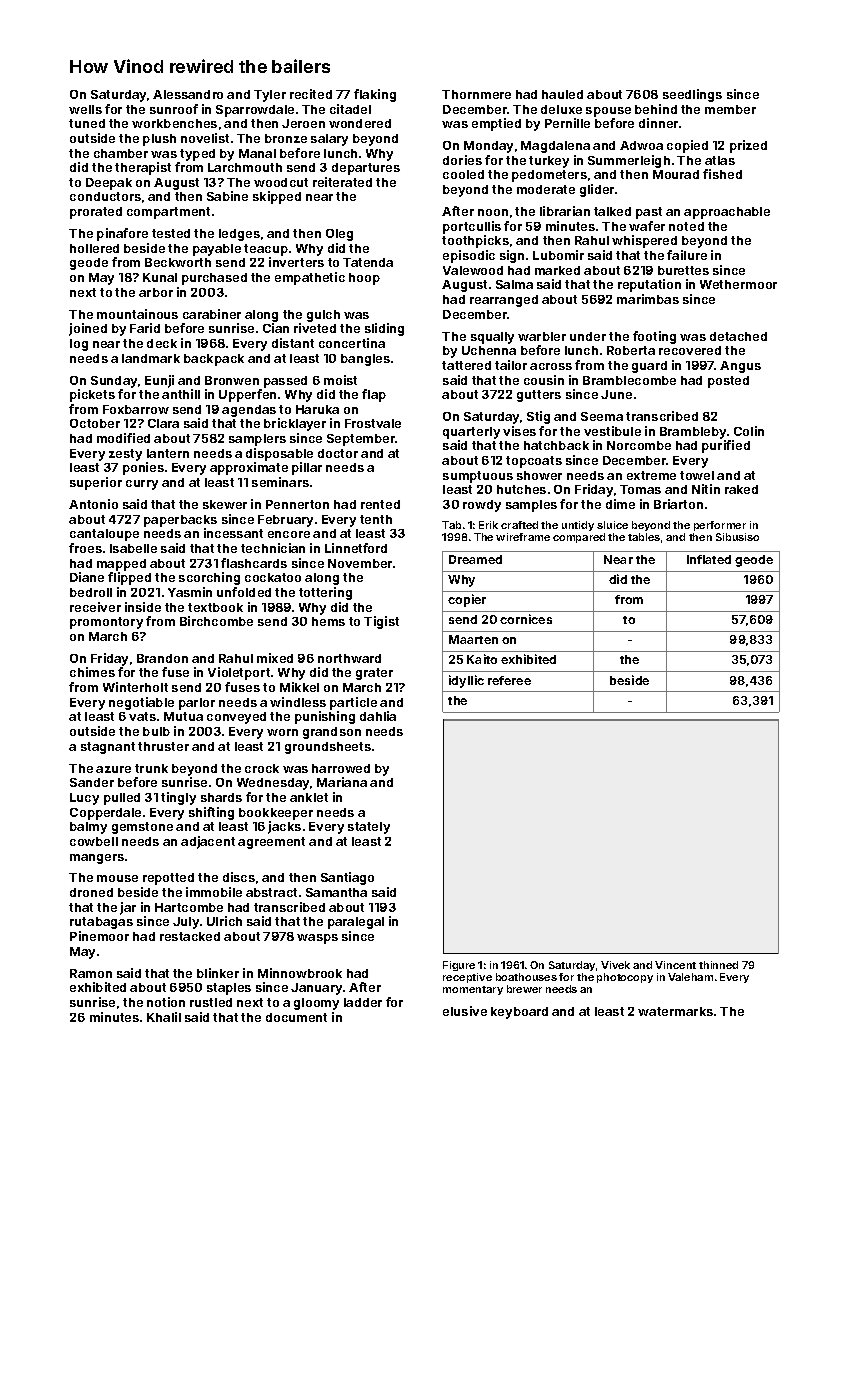  What do you see at coordinates (92, 782) in the screenshot?
I see `Sander` at bounding box center [92, 782].
